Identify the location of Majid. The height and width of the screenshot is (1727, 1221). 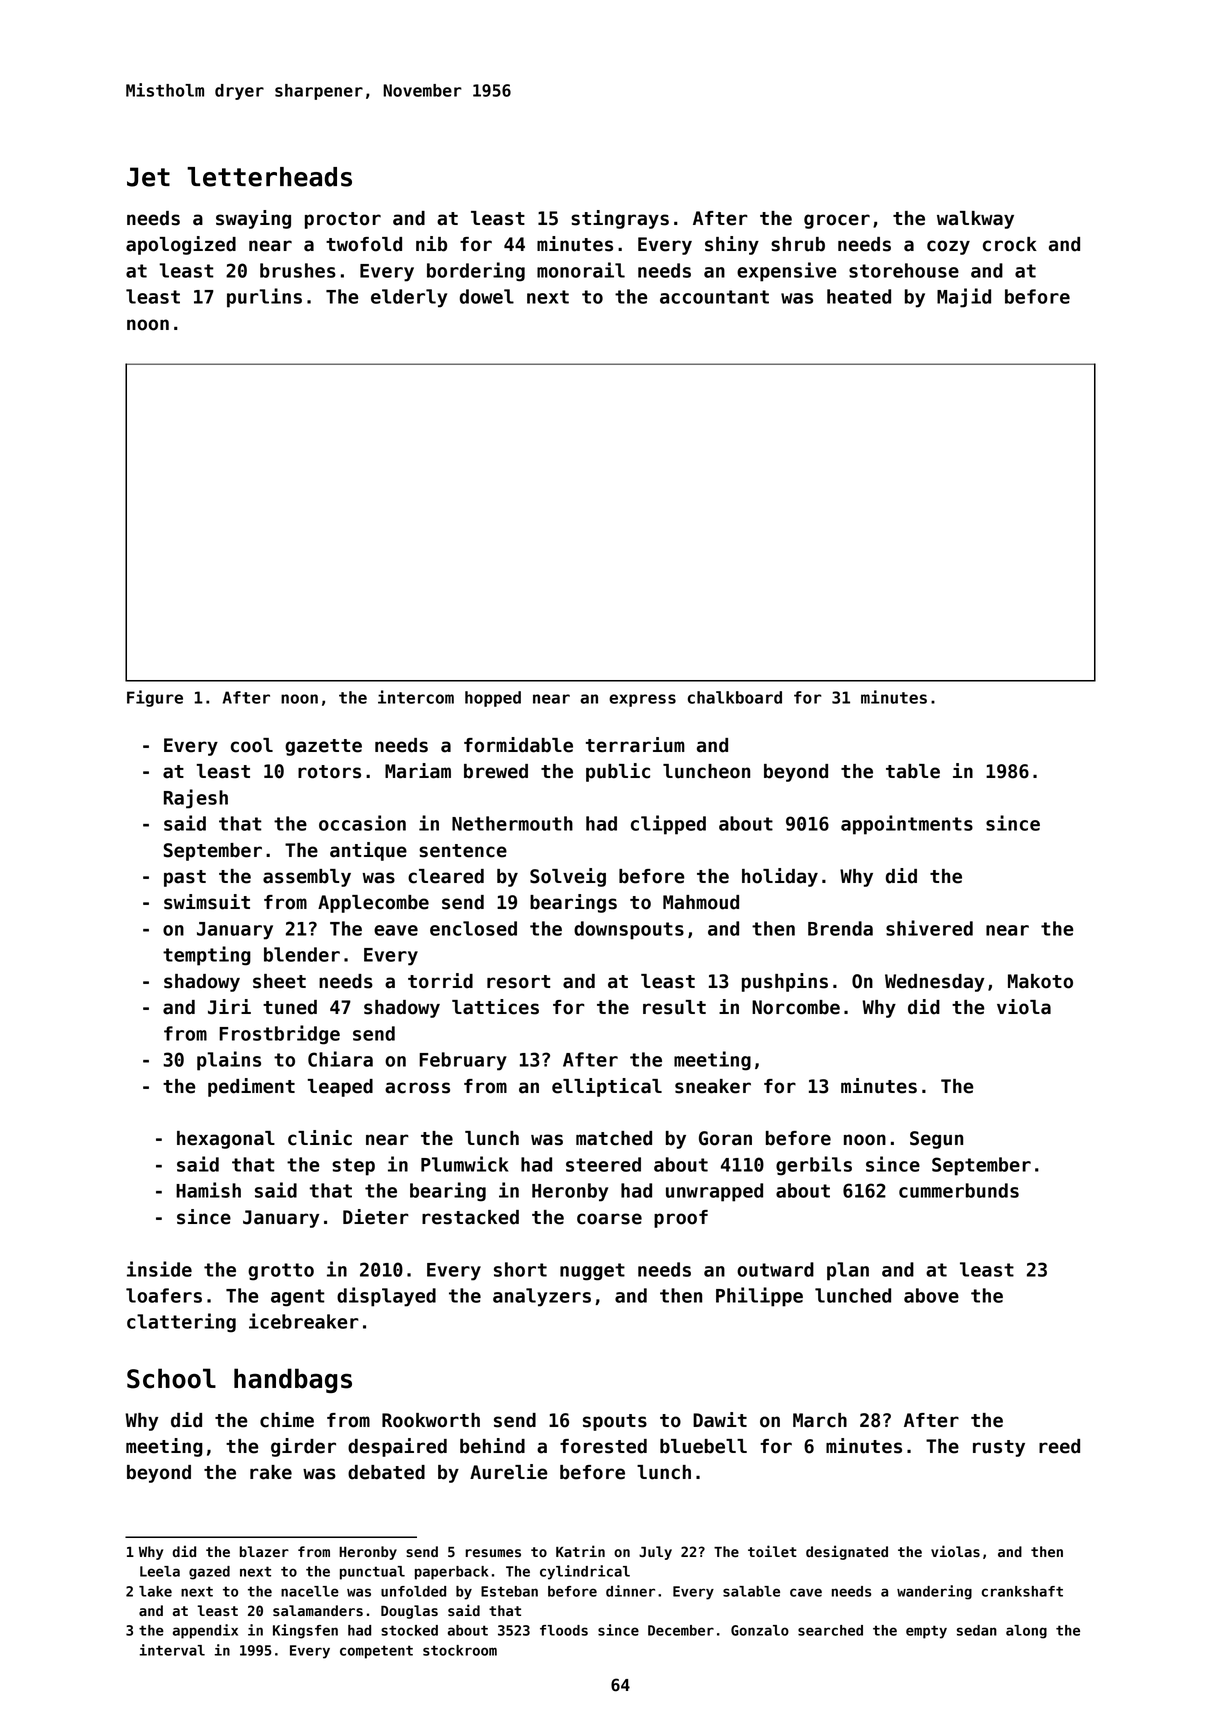
(964, 298).
